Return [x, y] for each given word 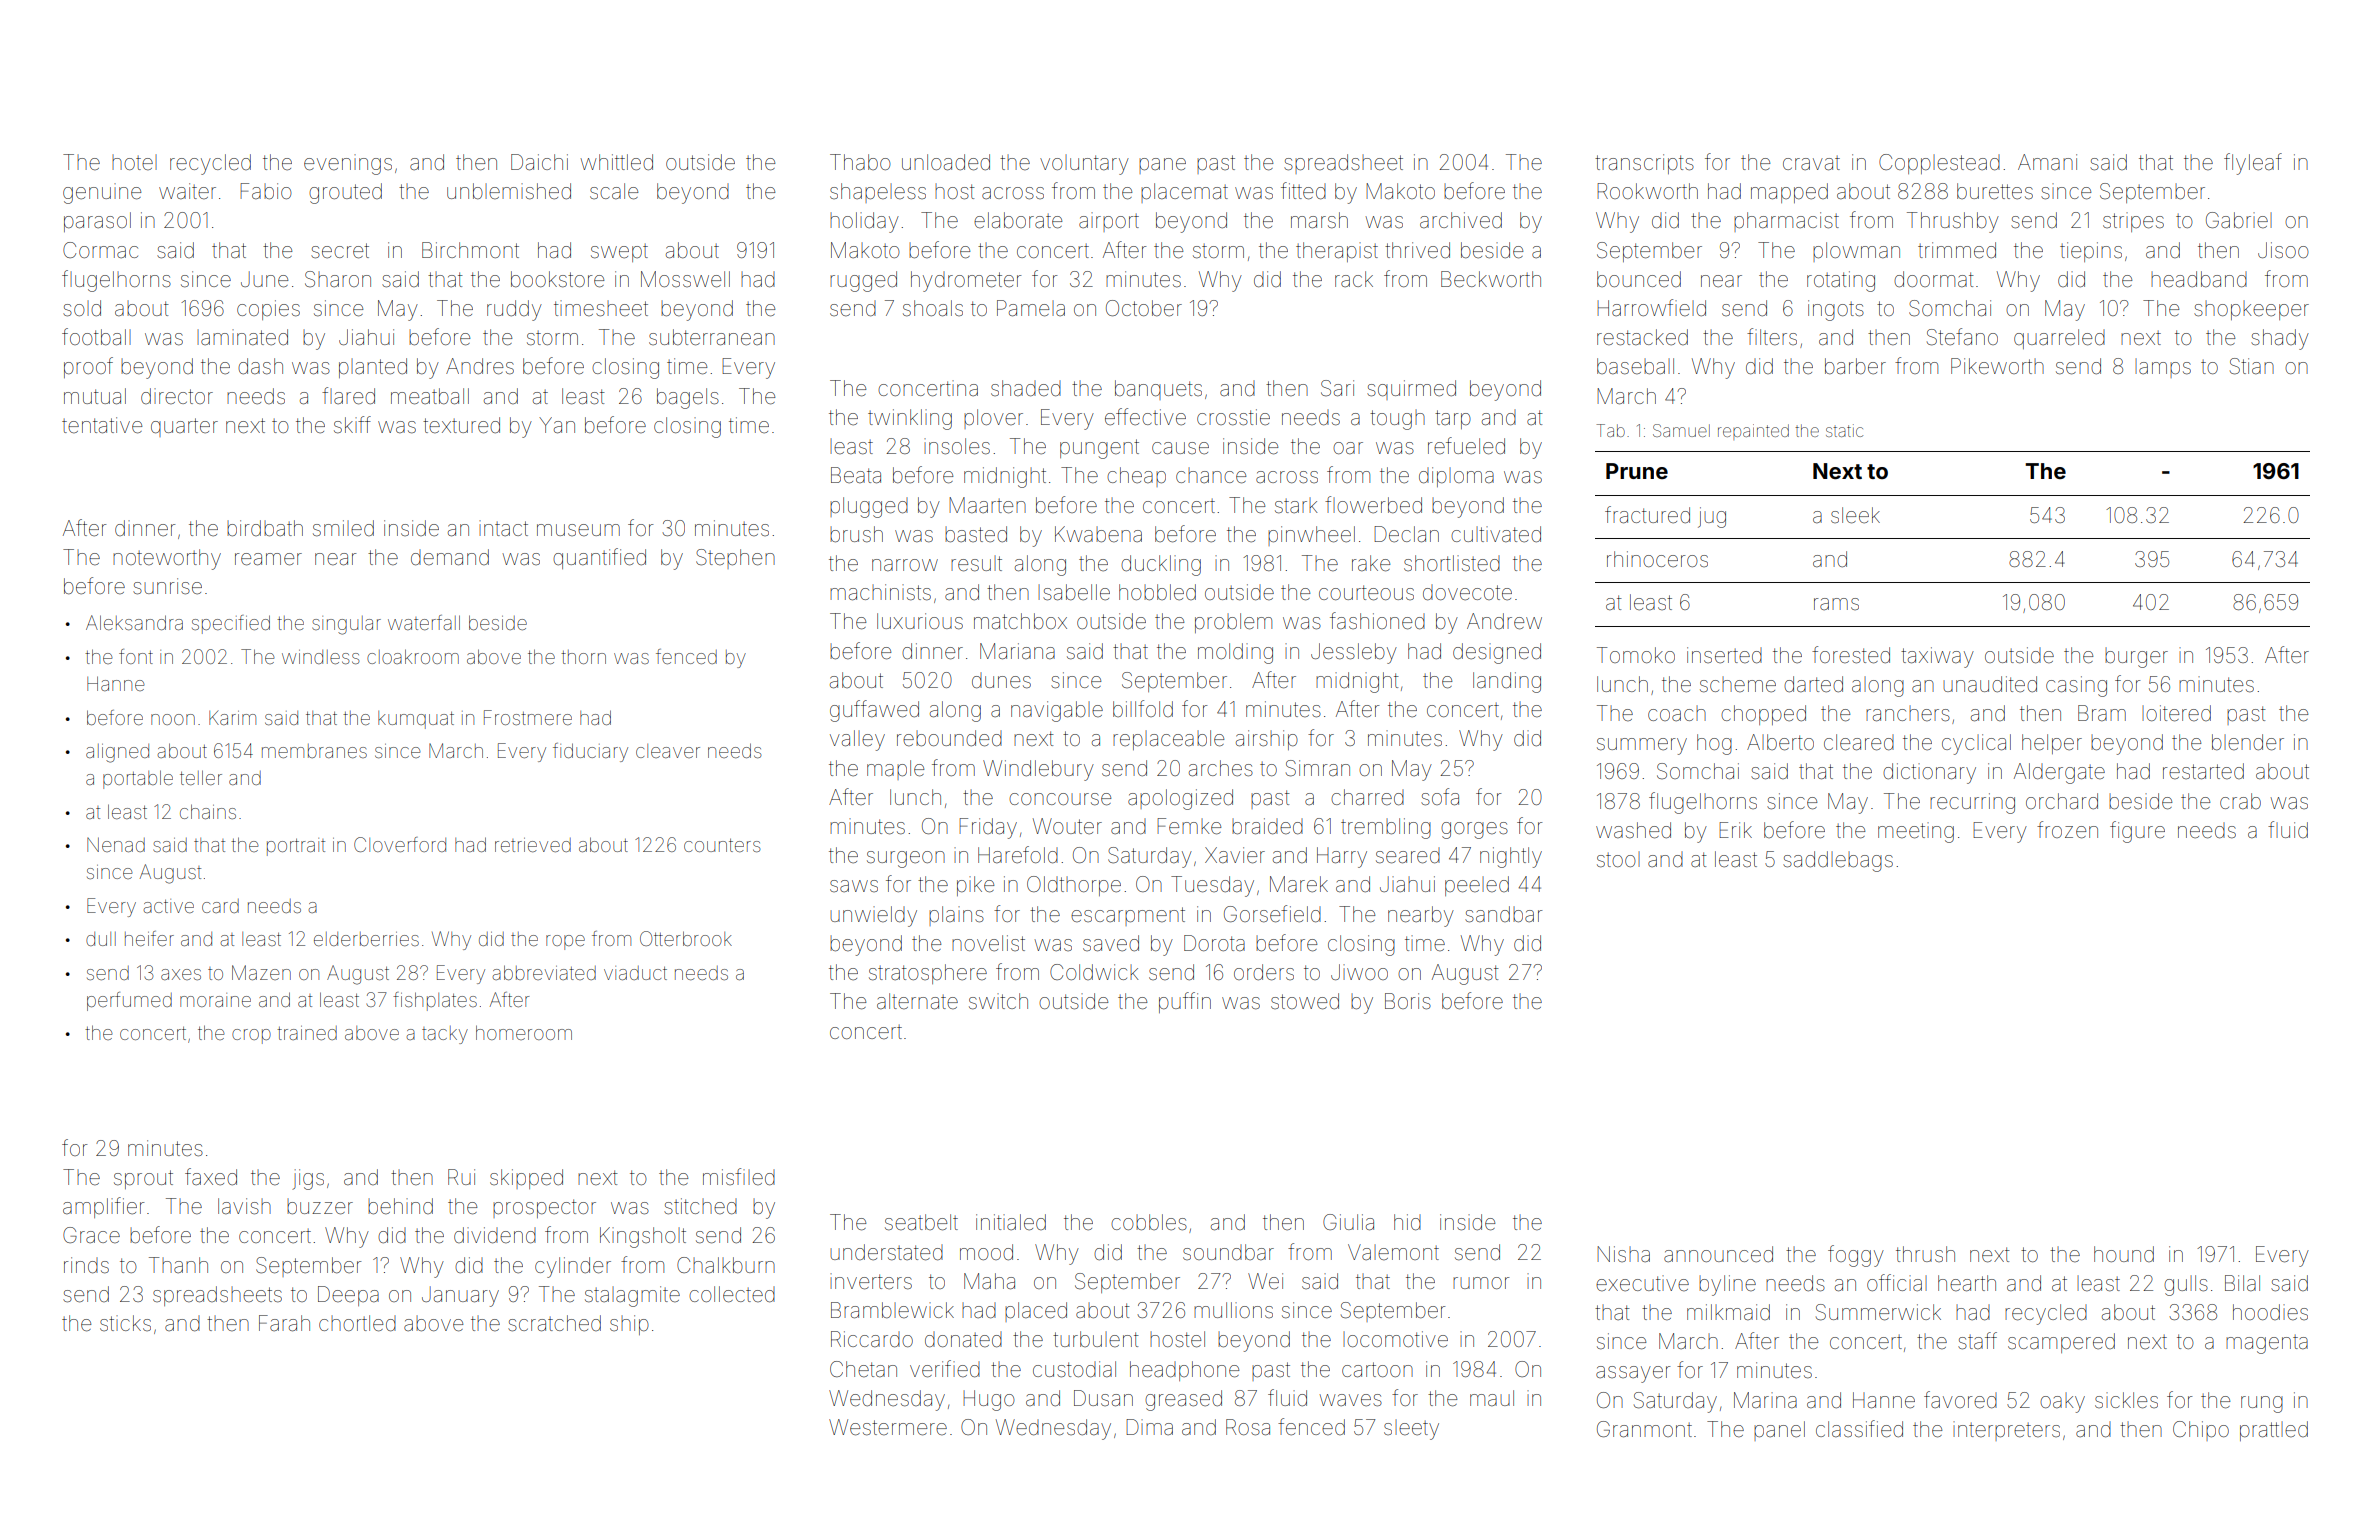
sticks [125, 1323]
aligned [117, 753]
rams [1836, 604]
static [1844, 430]
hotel [134, 162]
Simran [1318, 768]
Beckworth [1491, 279]
